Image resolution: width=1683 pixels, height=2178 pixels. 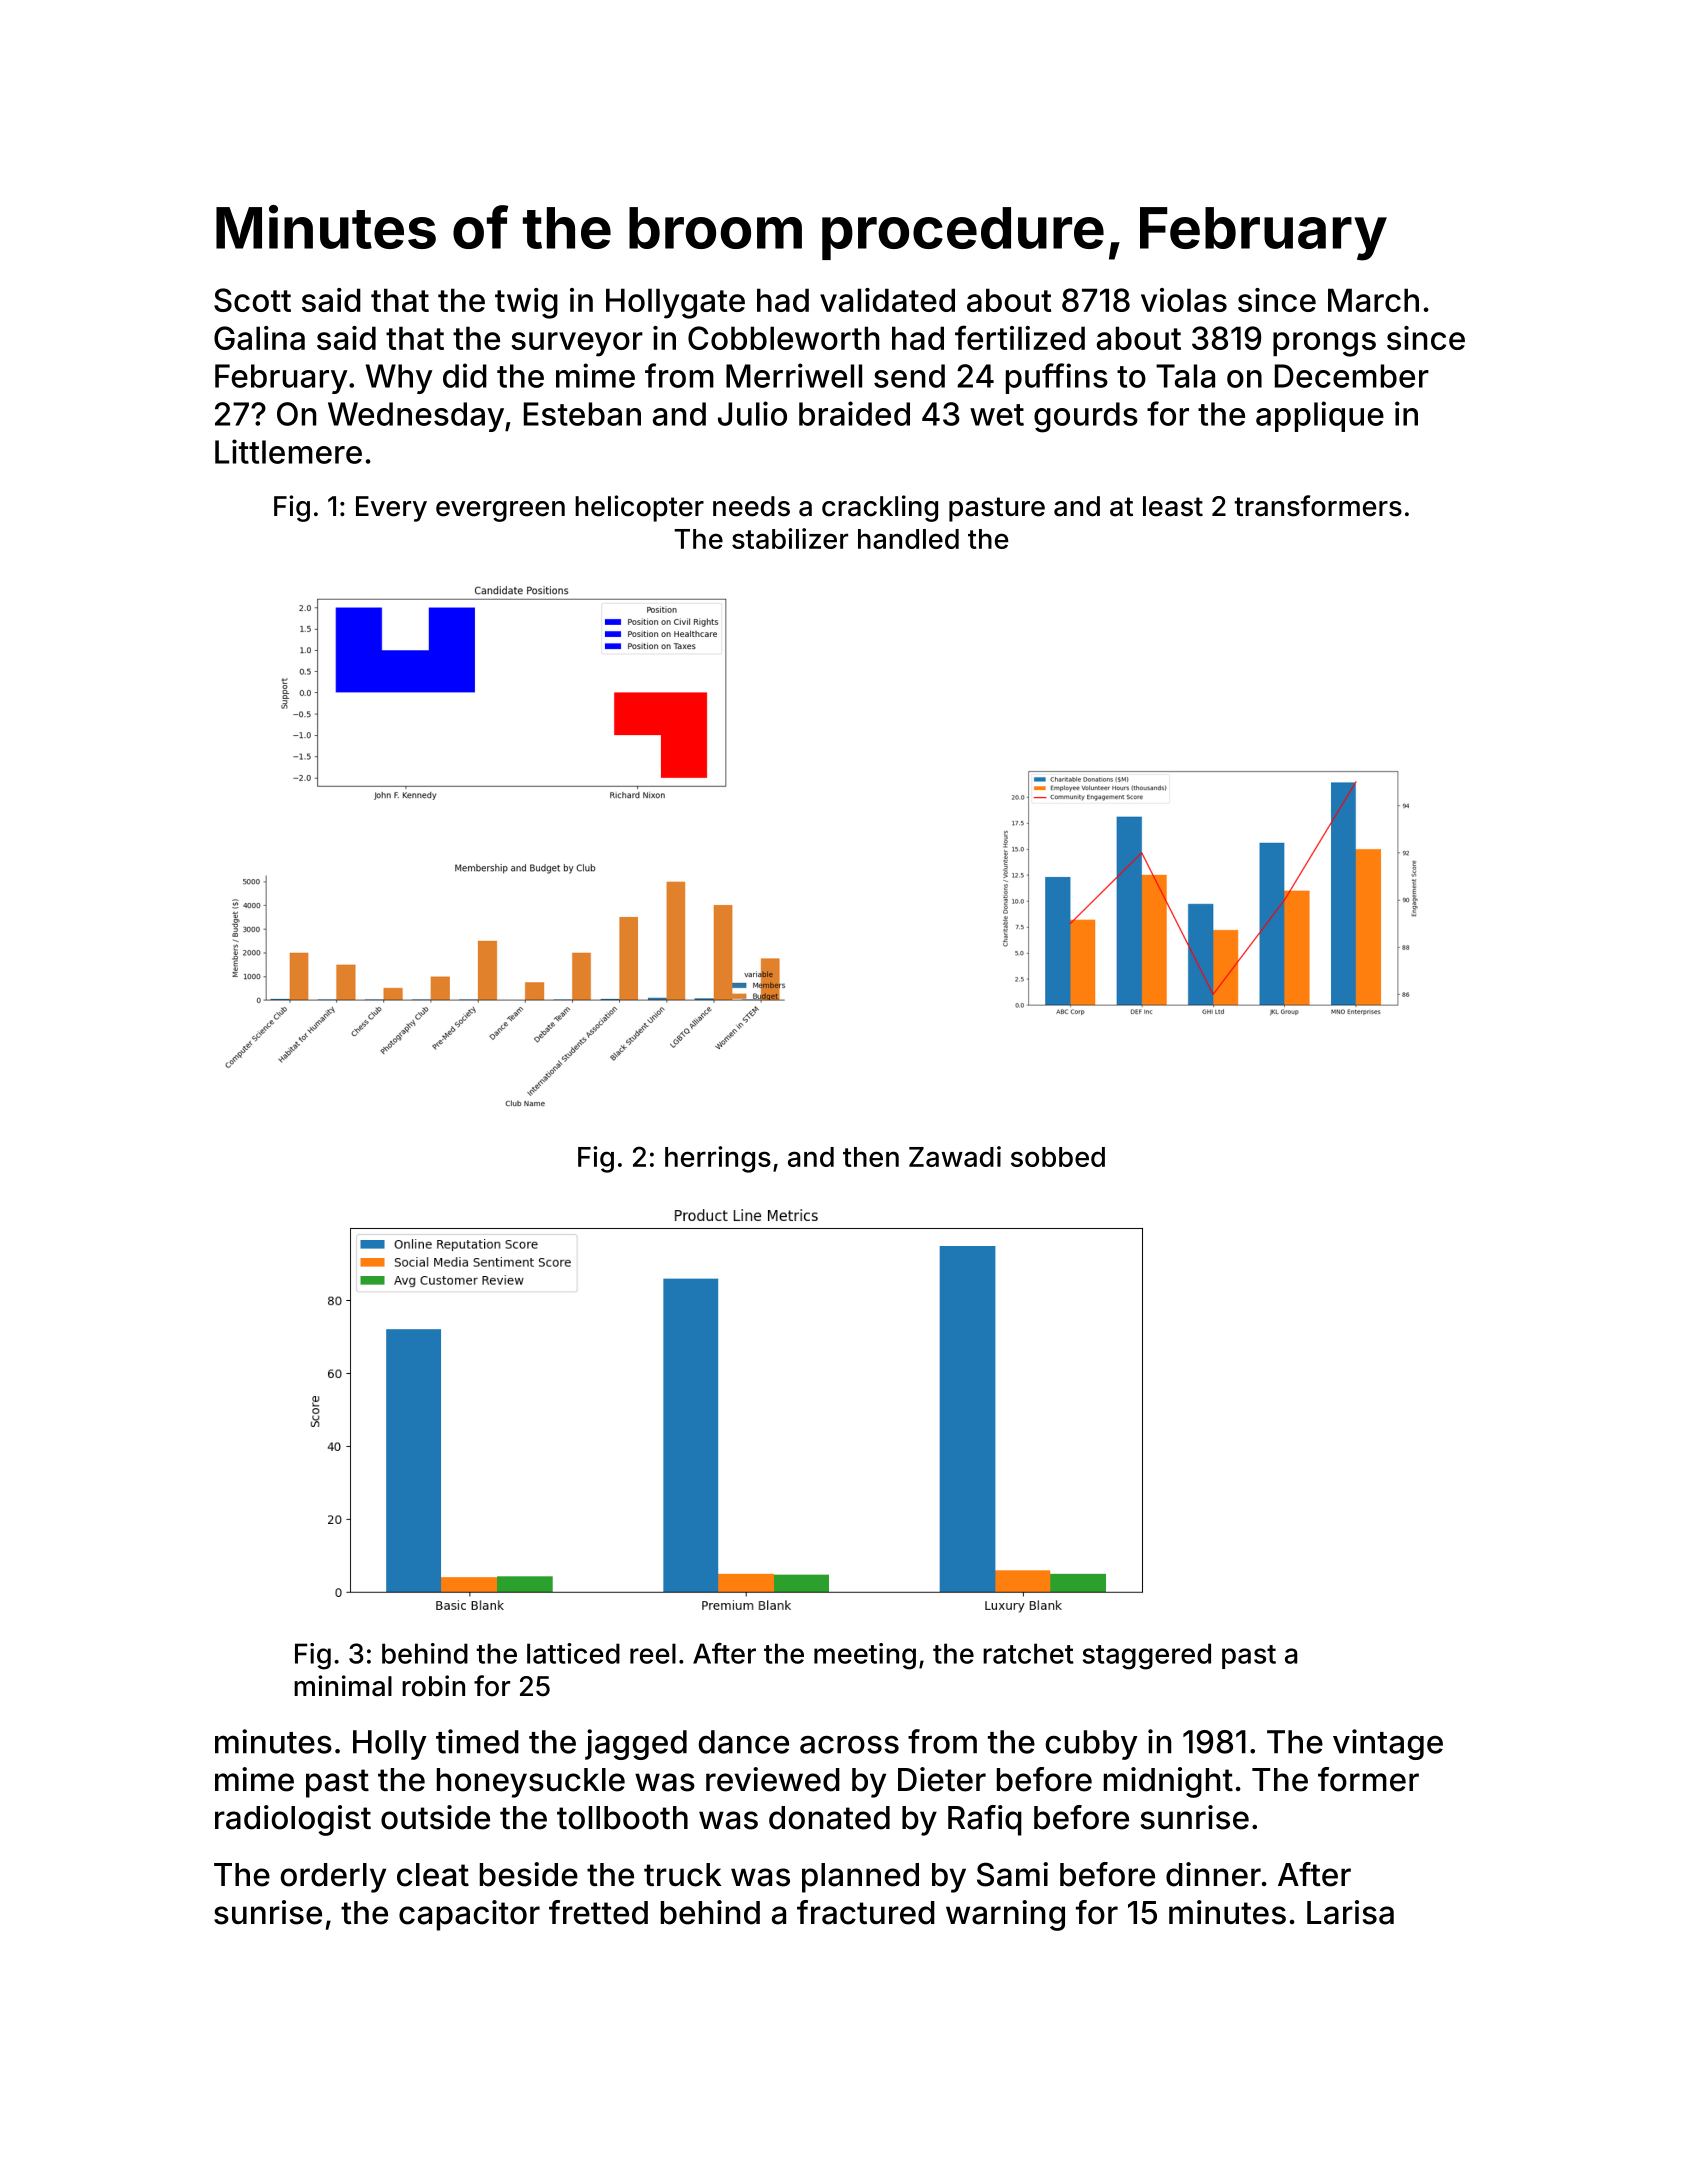 What do you see at coordinates (1058, 1157) in the document?
I see `sobbed` at bounding box center [1058, 1157].
